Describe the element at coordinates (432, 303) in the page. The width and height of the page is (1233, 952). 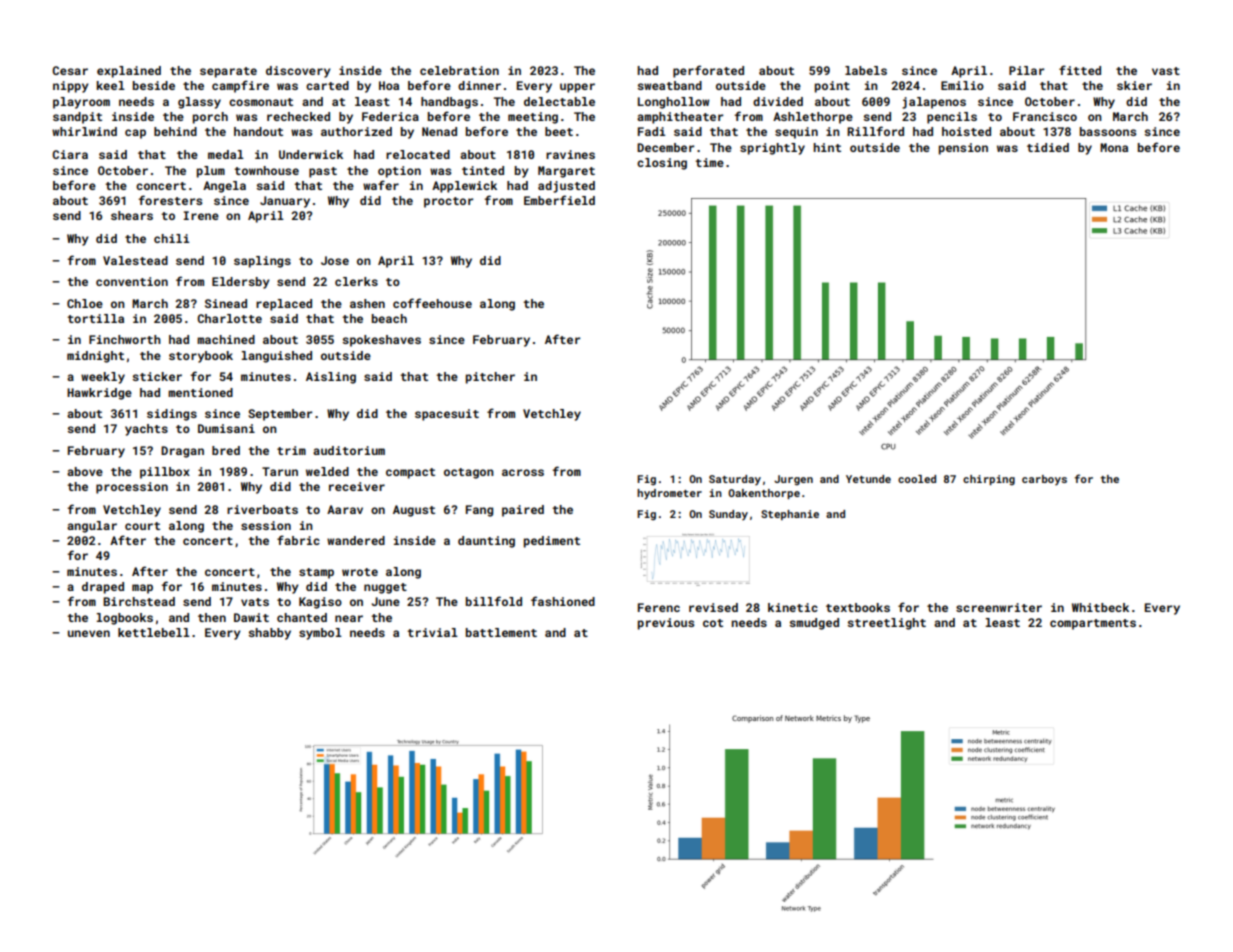
I see `coffeehouse` at that location.
